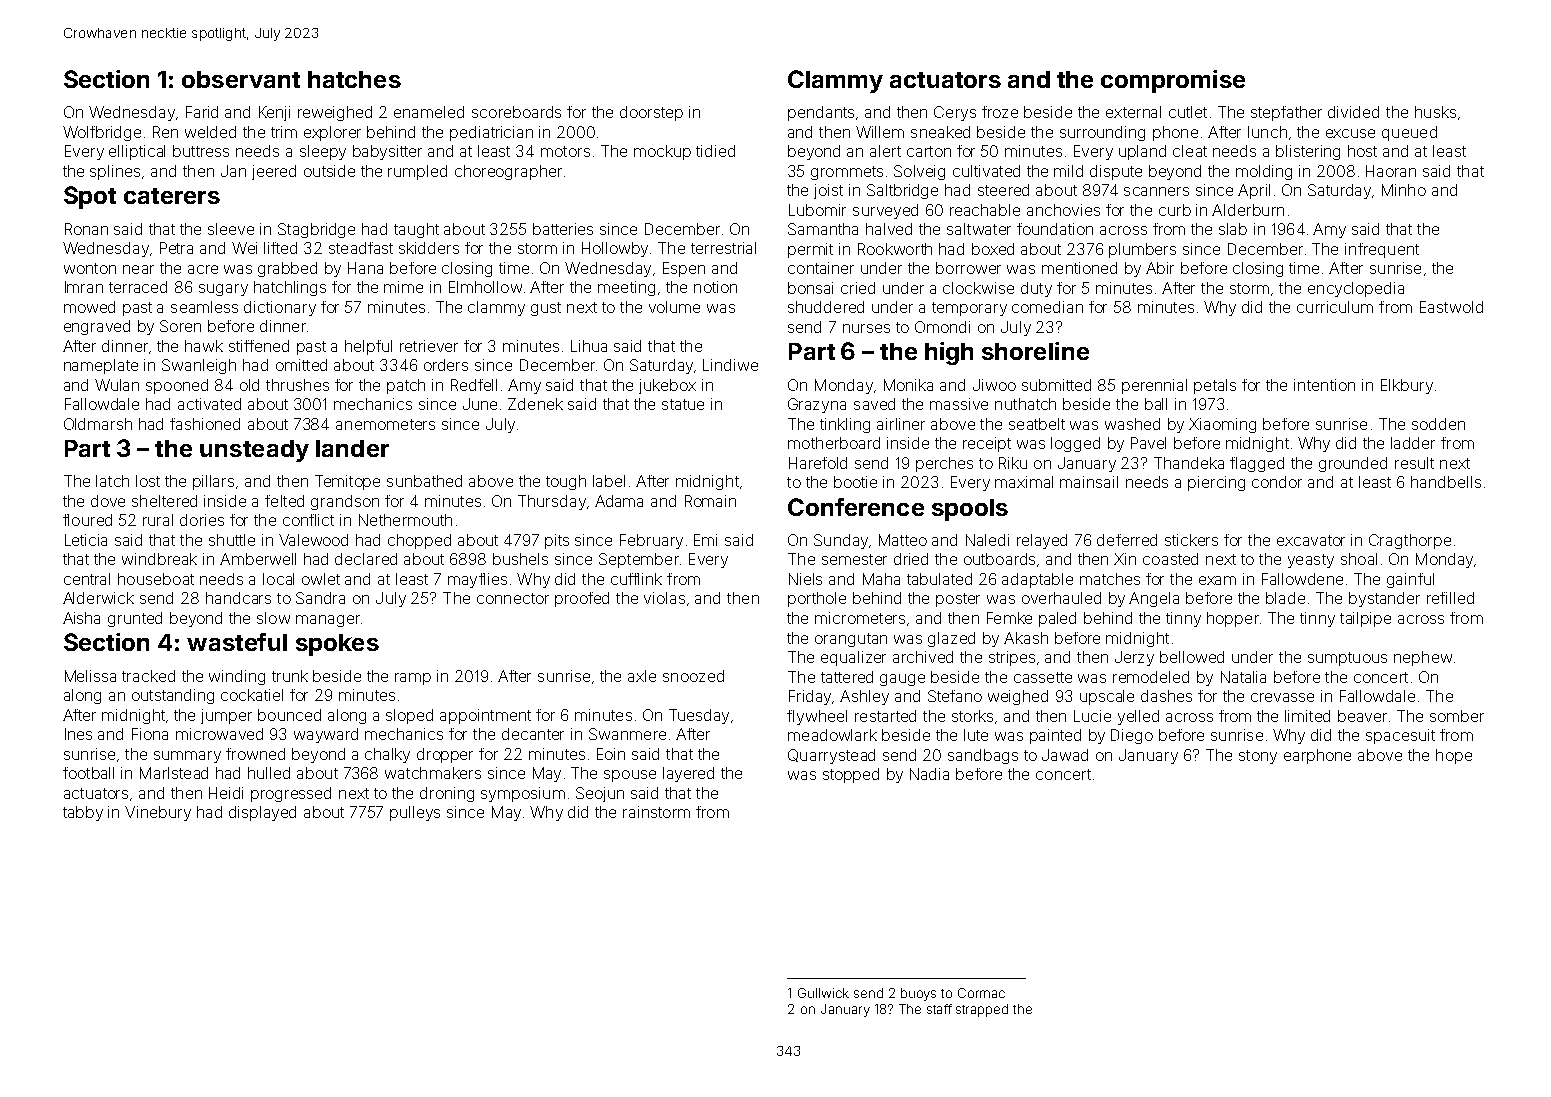  Describe the element at coordinates (1173, 81) in the page. I see `compromise` at that location.
